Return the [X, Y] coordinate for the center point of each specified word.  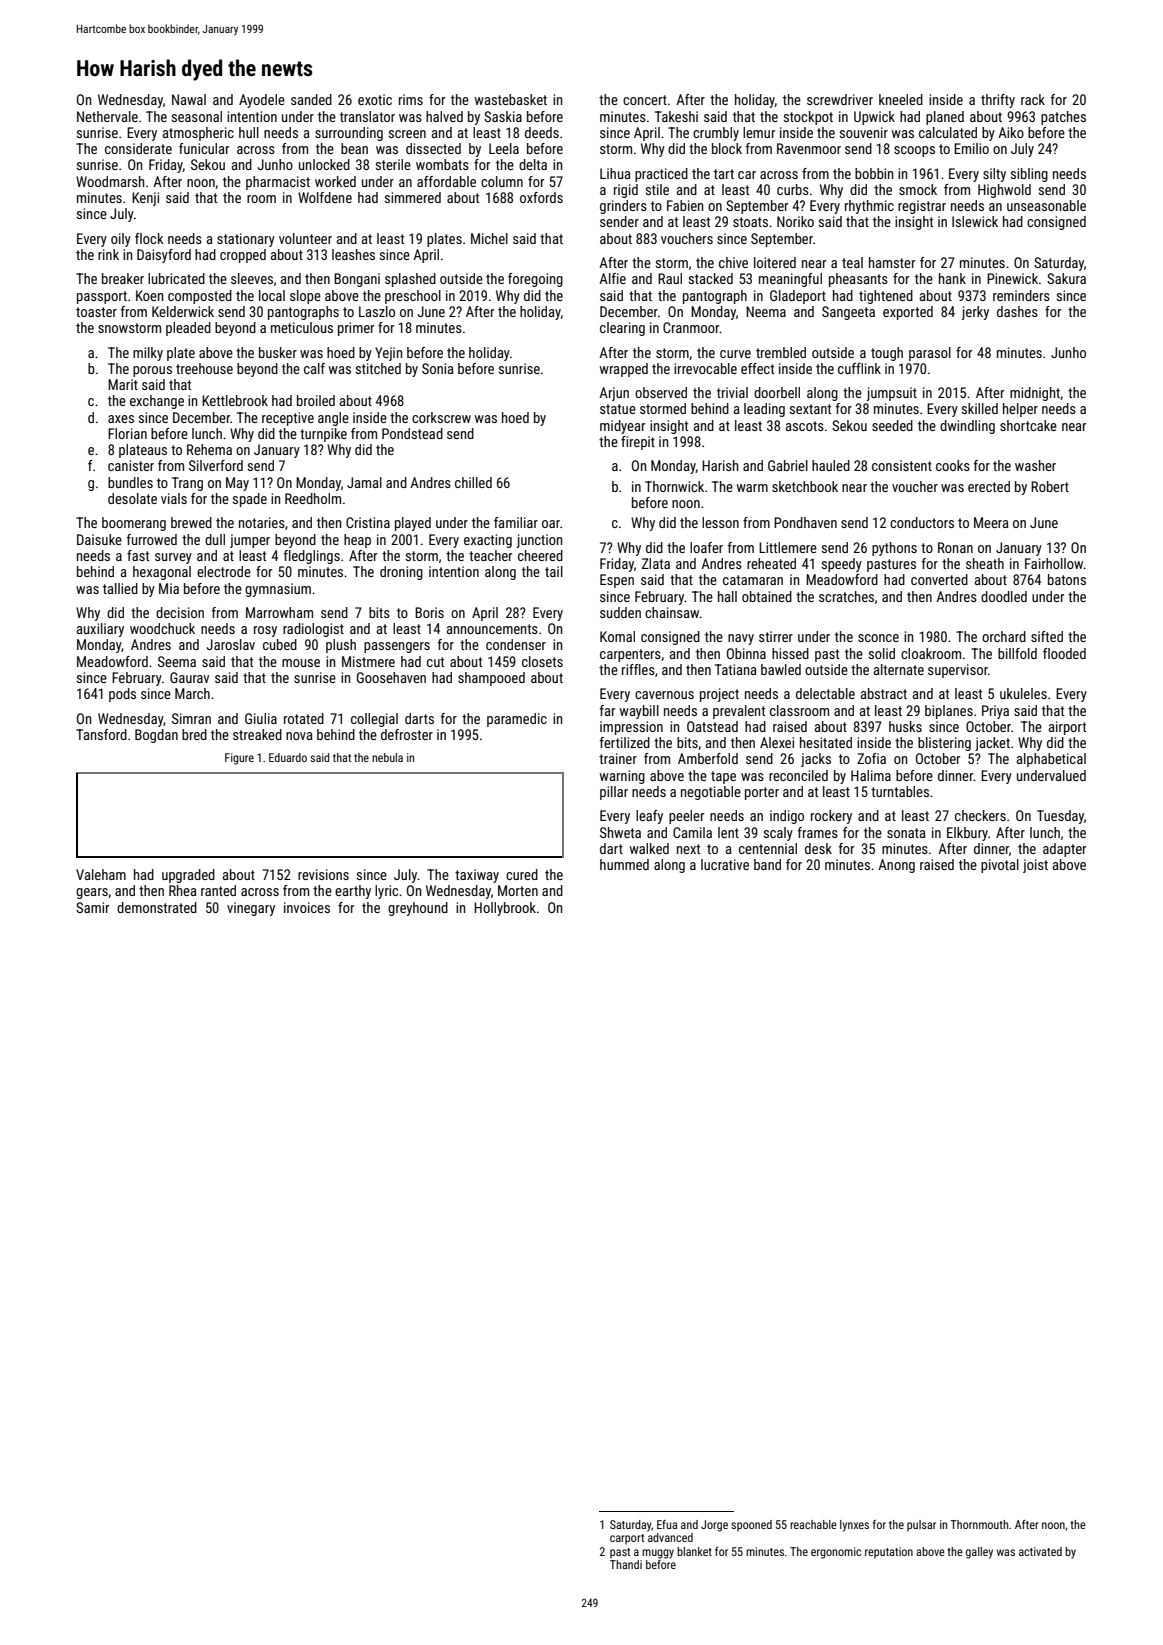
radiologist [313, 630]
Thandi [626, 1564]
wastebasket [511, 99]
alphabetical [1051, 760]
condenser [516, 644]
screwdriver [840, 99]
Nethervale [107, 116]
